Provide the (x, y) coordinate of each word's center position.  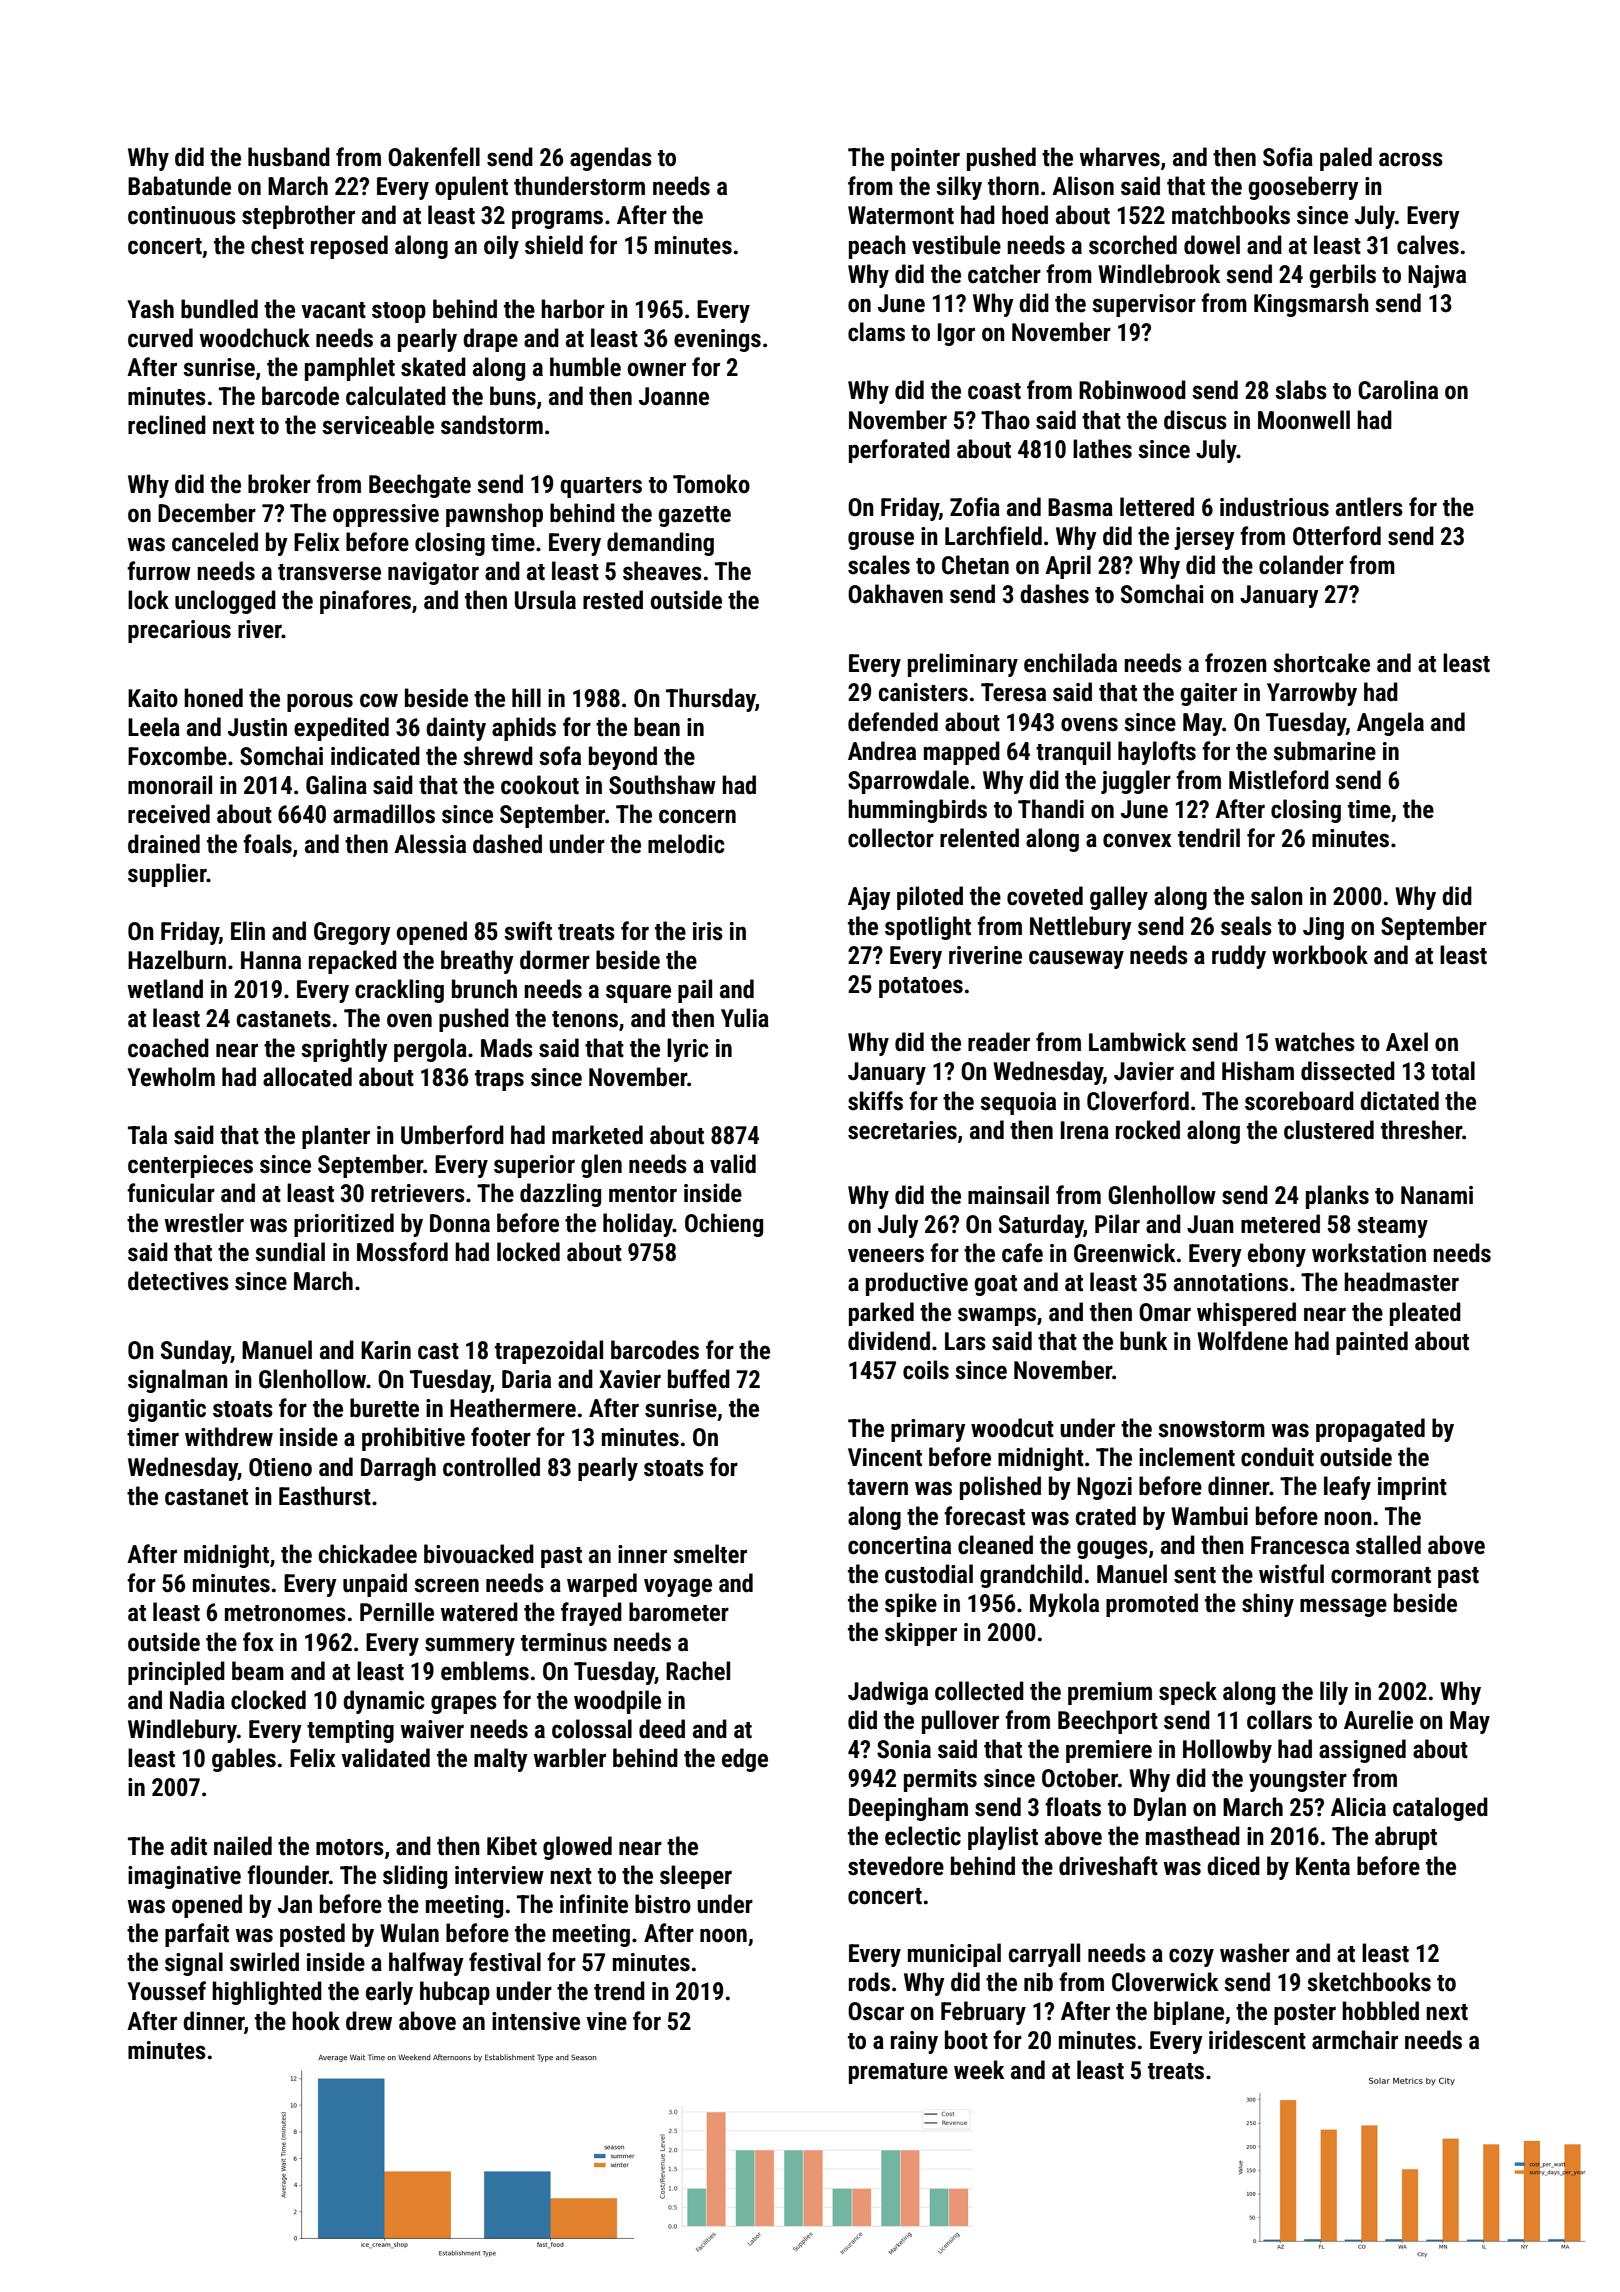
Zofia (975, 507)
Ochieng (724, 1225)
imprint (1412, 1488)
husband (289, 157)
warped (602, 1585)
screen (446, 1585)
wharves (1120, 157)
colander (1301, 565)
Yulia (745, 1018)
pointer (925, 159)
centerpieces (190, 1166)
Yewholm (171, 1077)
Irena (1085, 1130)
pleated (1425, 1314)
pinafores (365, 602)
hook (316, 2021)
